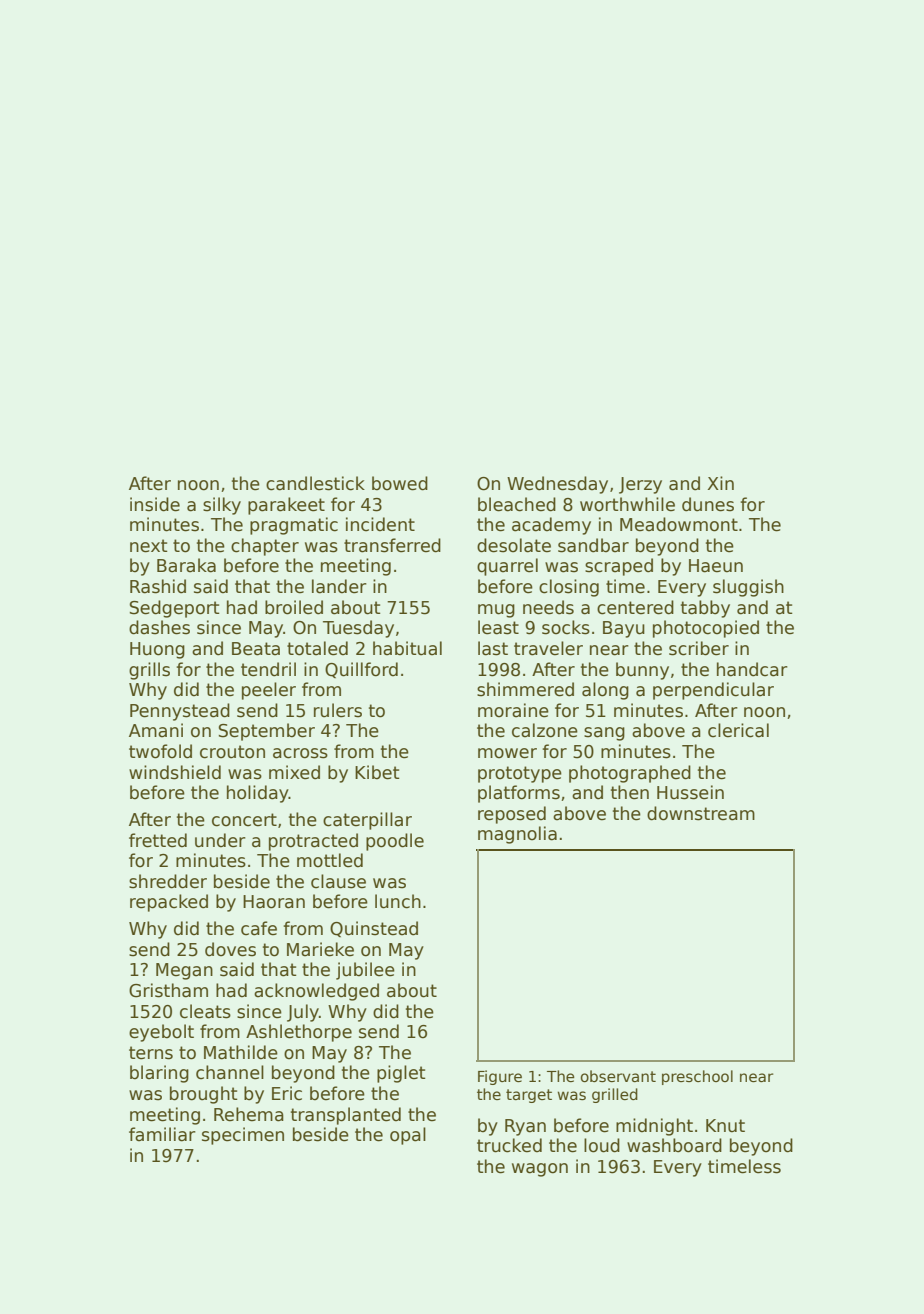  I want to click on washboard, so click(674, 1145).
